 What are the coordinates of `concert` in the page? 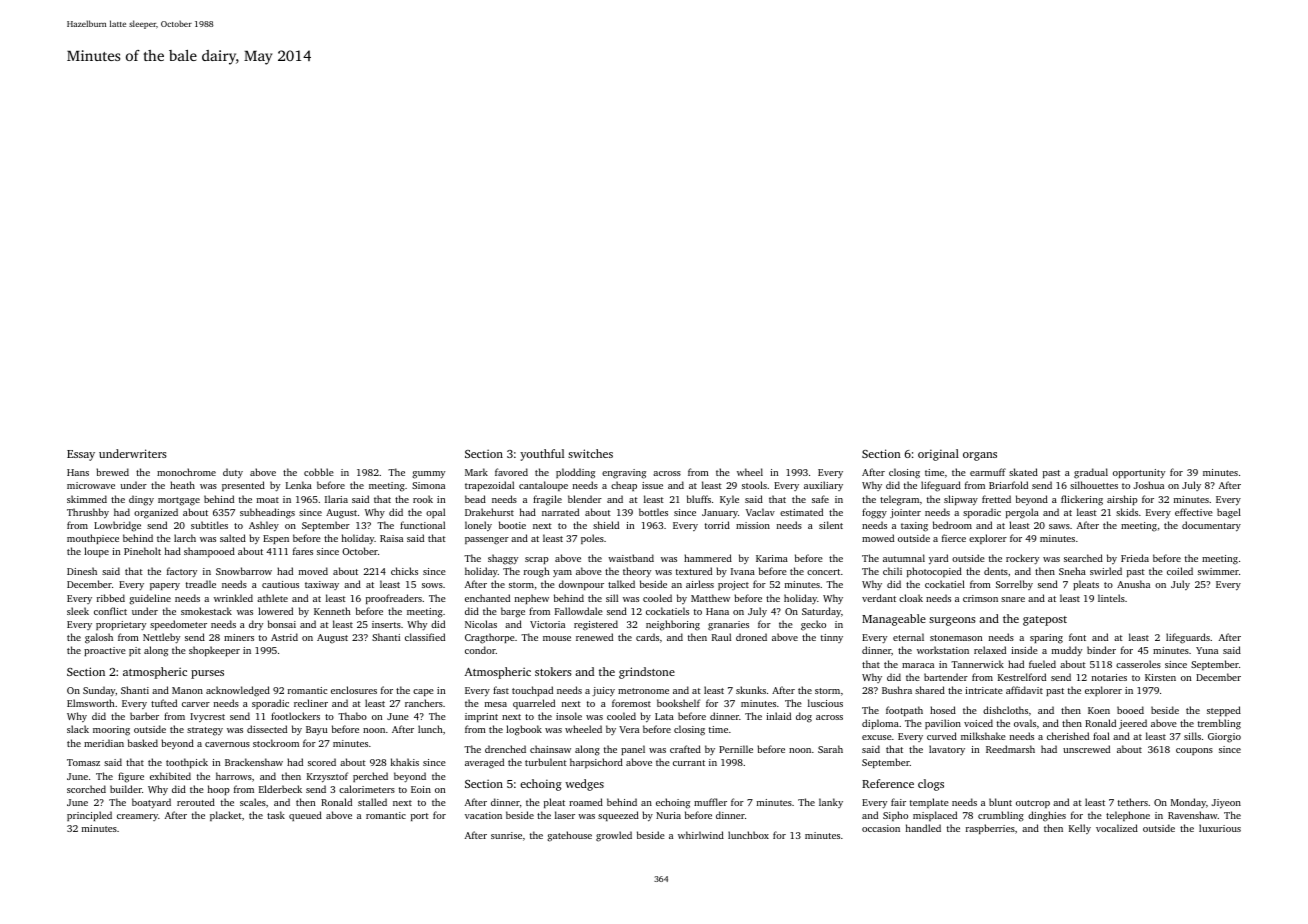 It's located at (823, 572).
